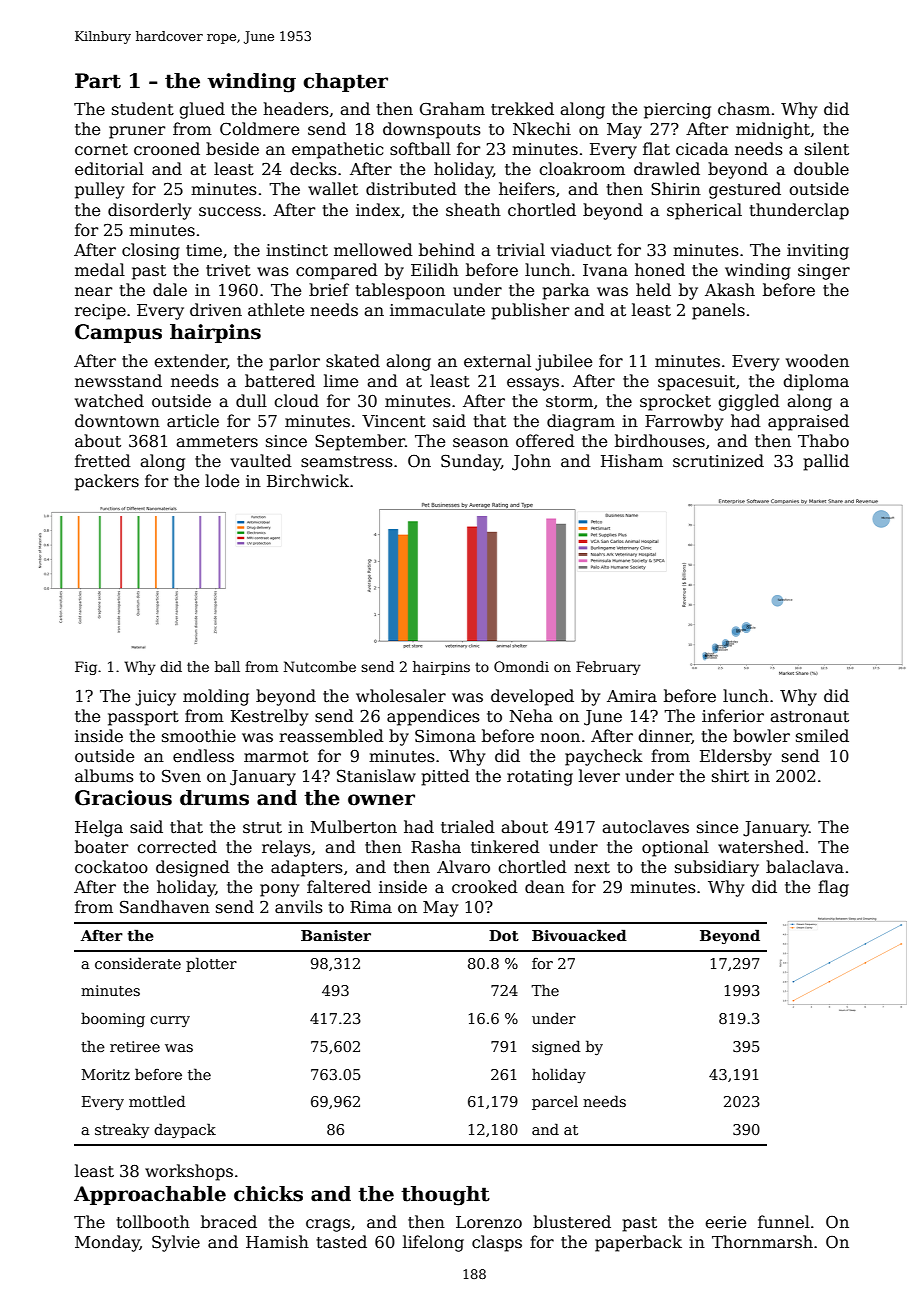  What do you see at coordinates (473, 210) in the image?
I see `sheath` at bounding box center [473, 210].
